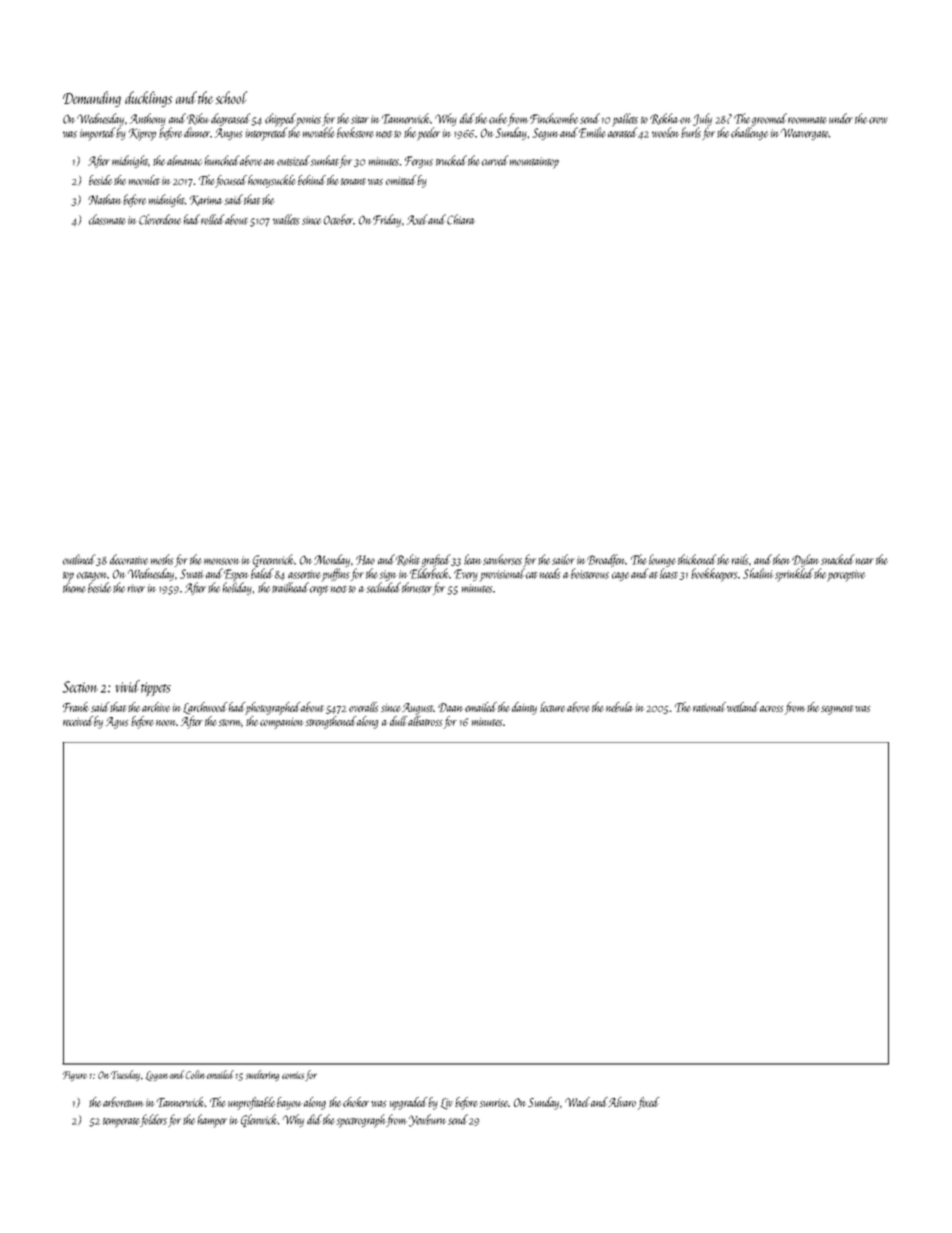 The width and height of the page is (952, 1233). What do you see at coordinates (805, 134) in the page?
I see `Weavergate` at bounding box center [805, 134].
